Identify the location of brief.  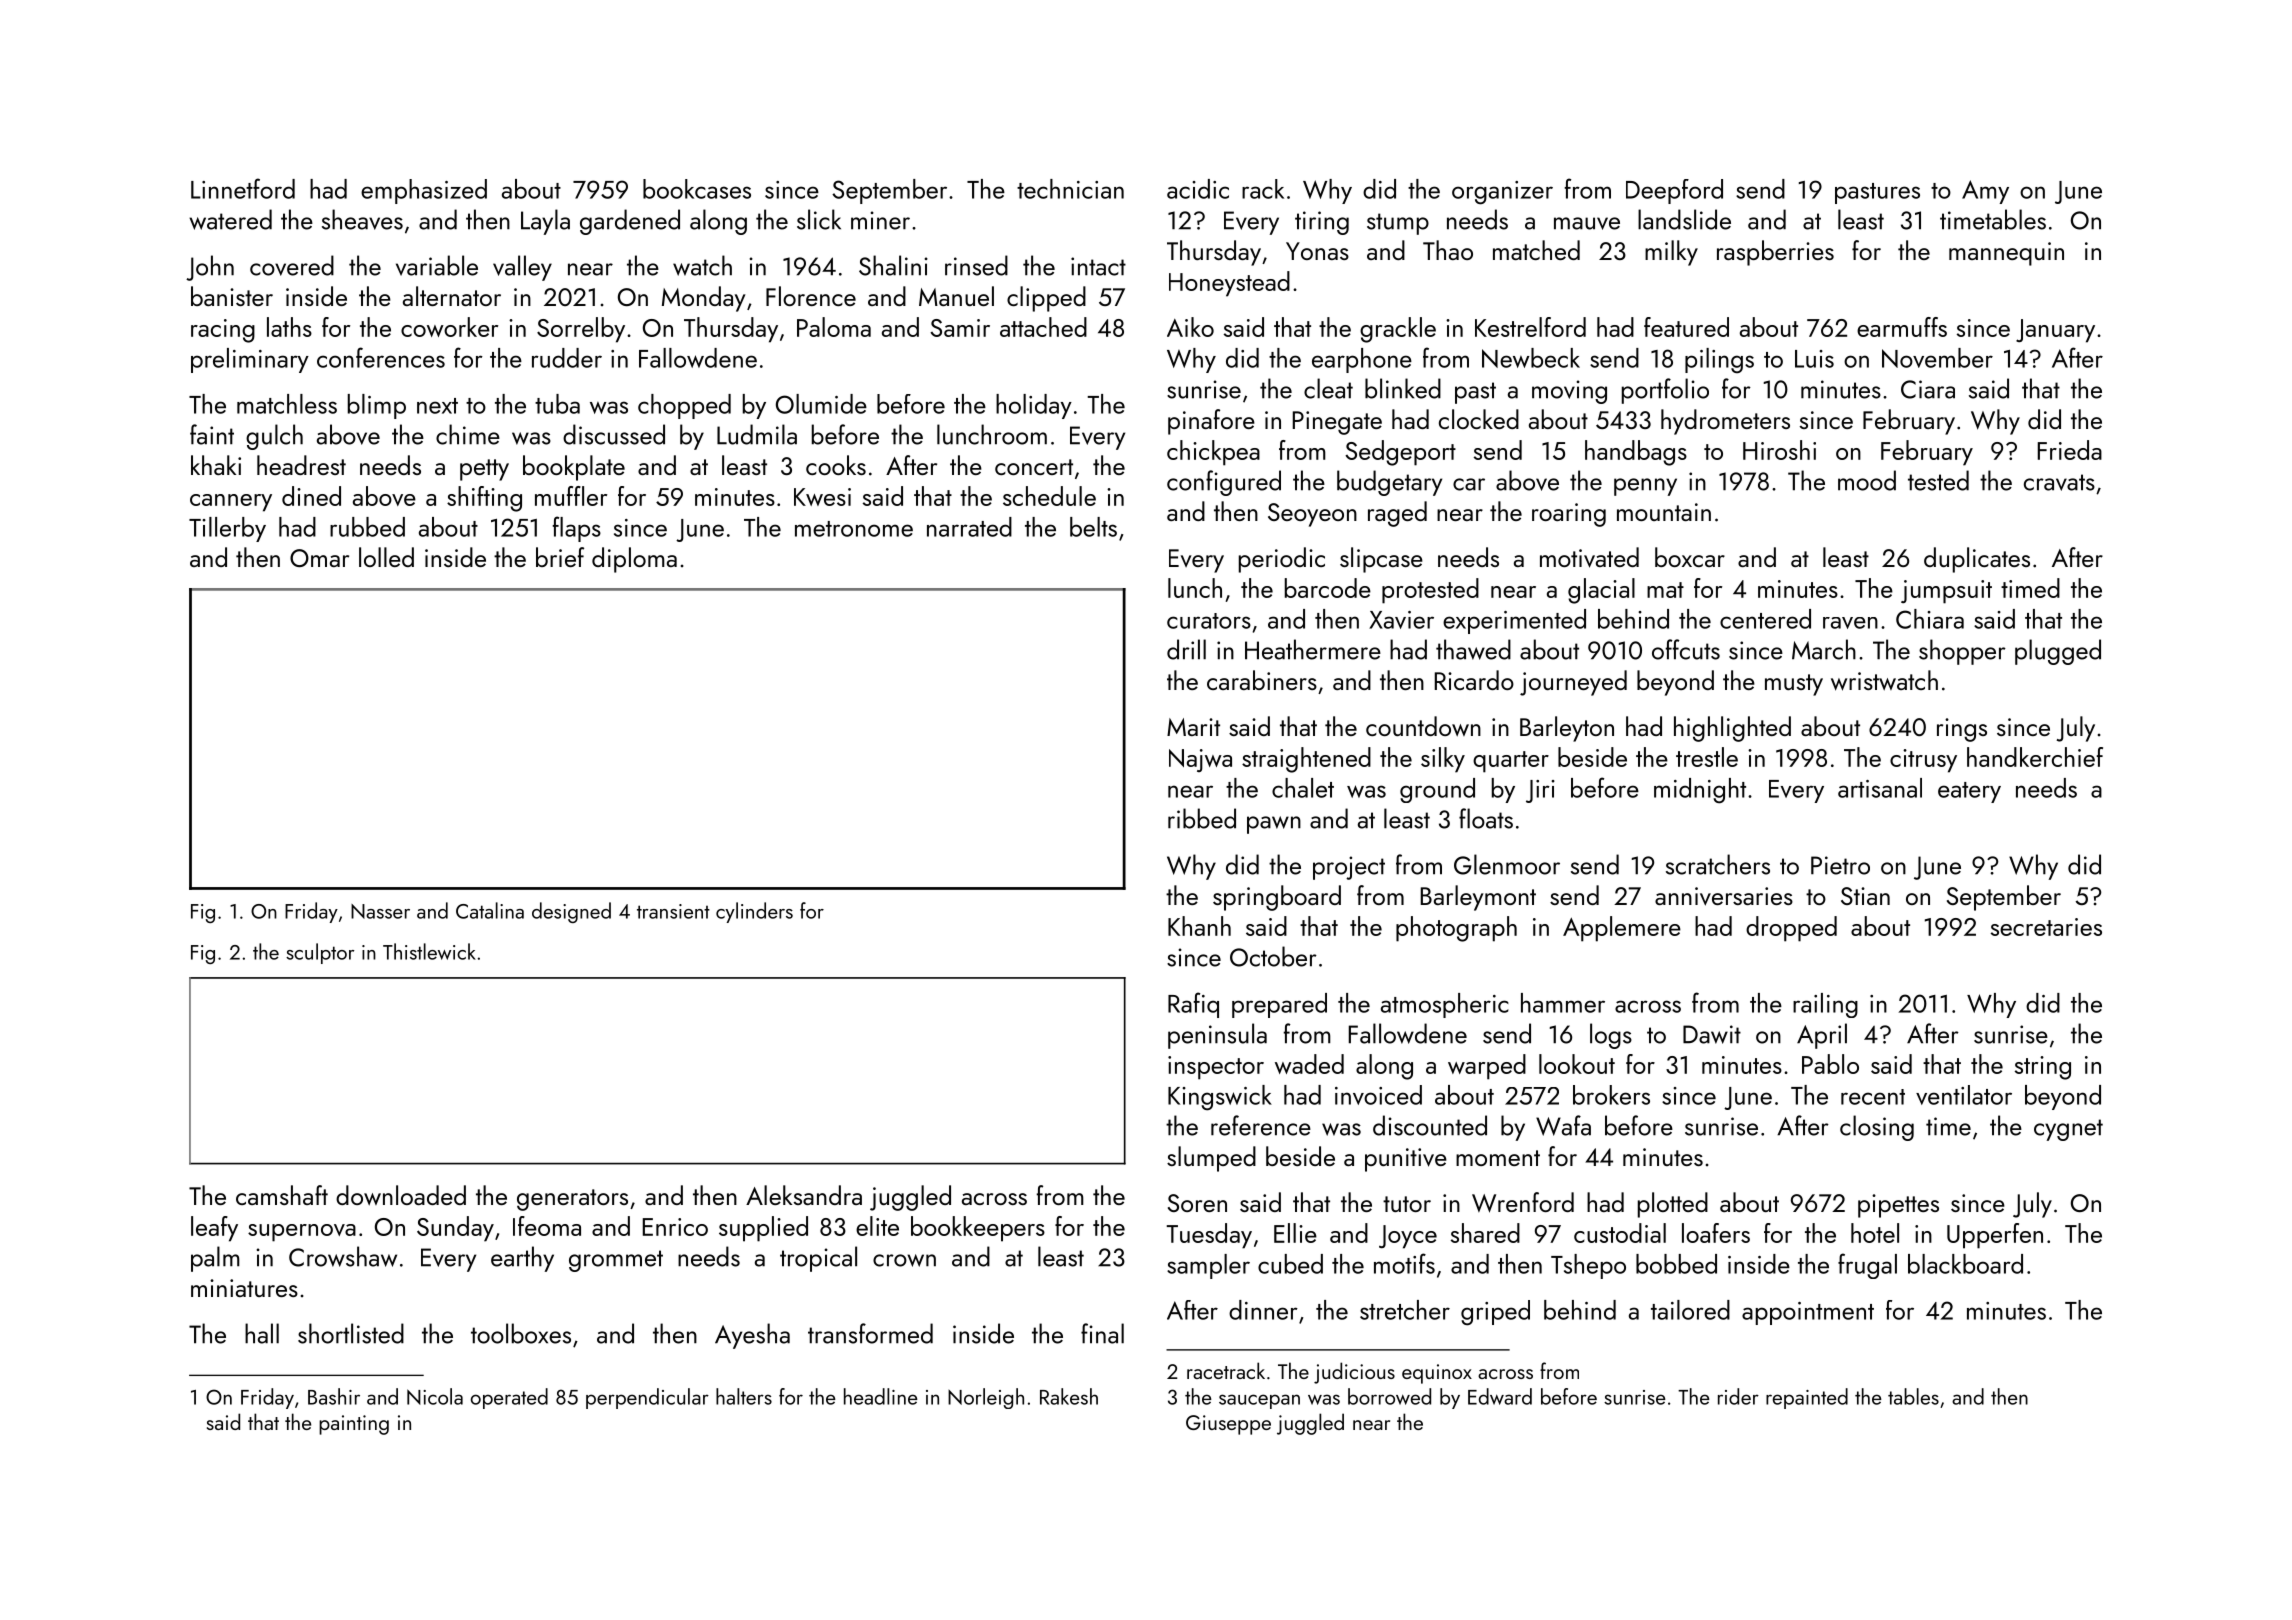
(560, 557).
